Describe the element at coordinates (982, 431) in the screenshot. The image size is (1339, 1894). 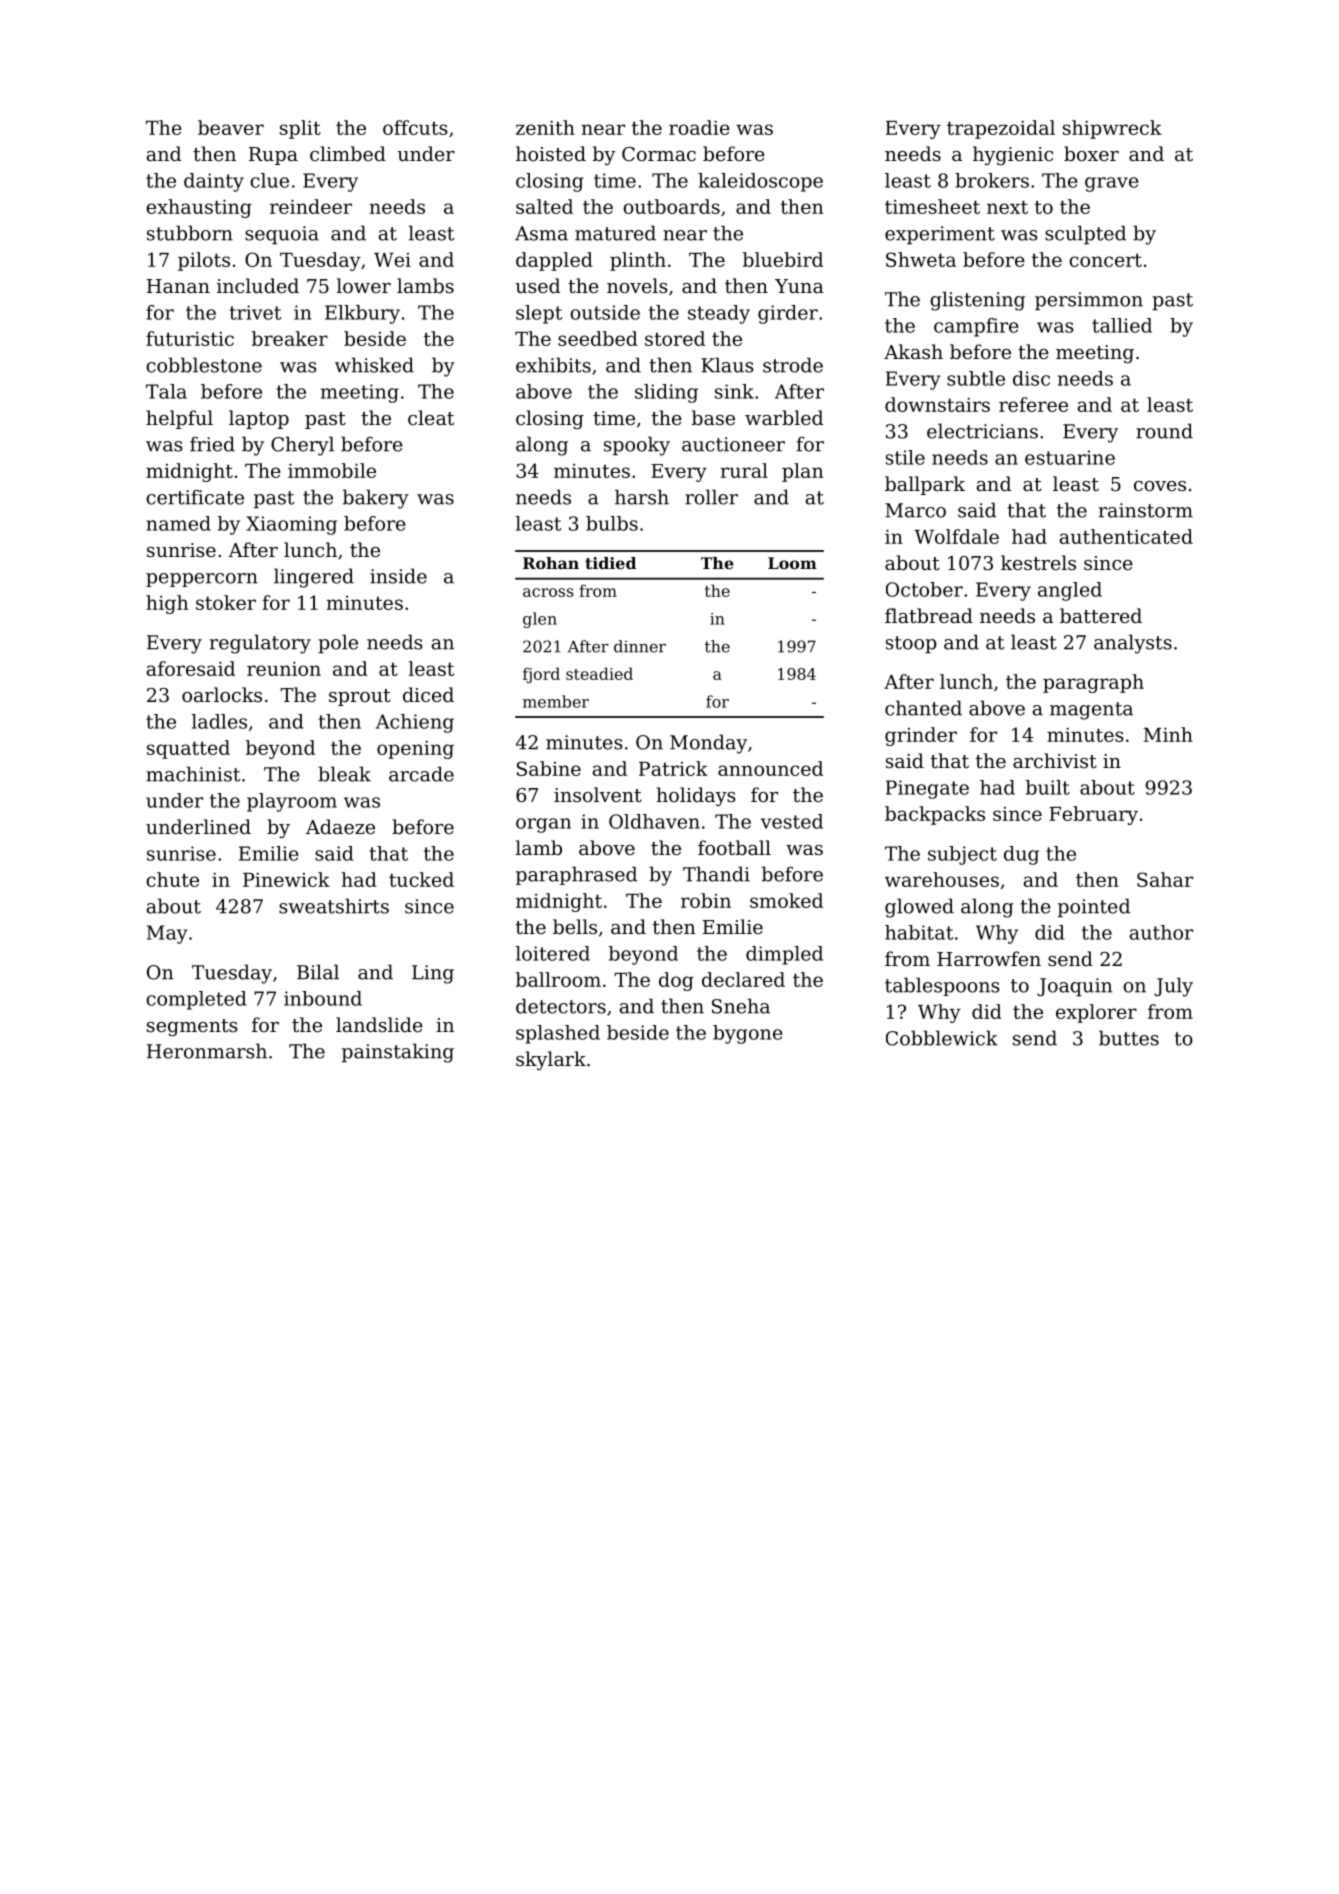
I see `electricians` at that location.
